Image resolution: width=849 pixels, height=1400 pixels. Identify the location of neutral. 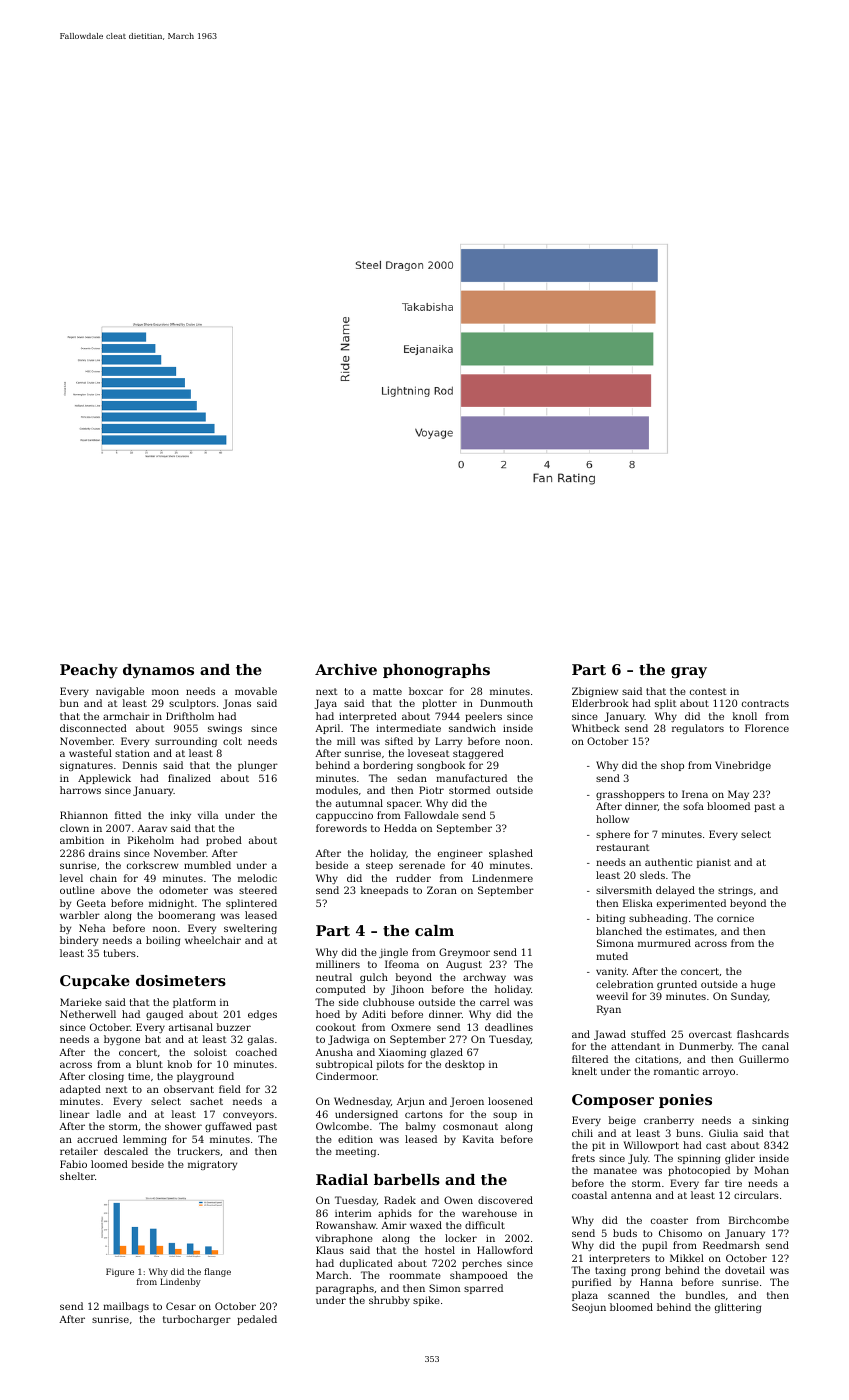
(334, 977).
